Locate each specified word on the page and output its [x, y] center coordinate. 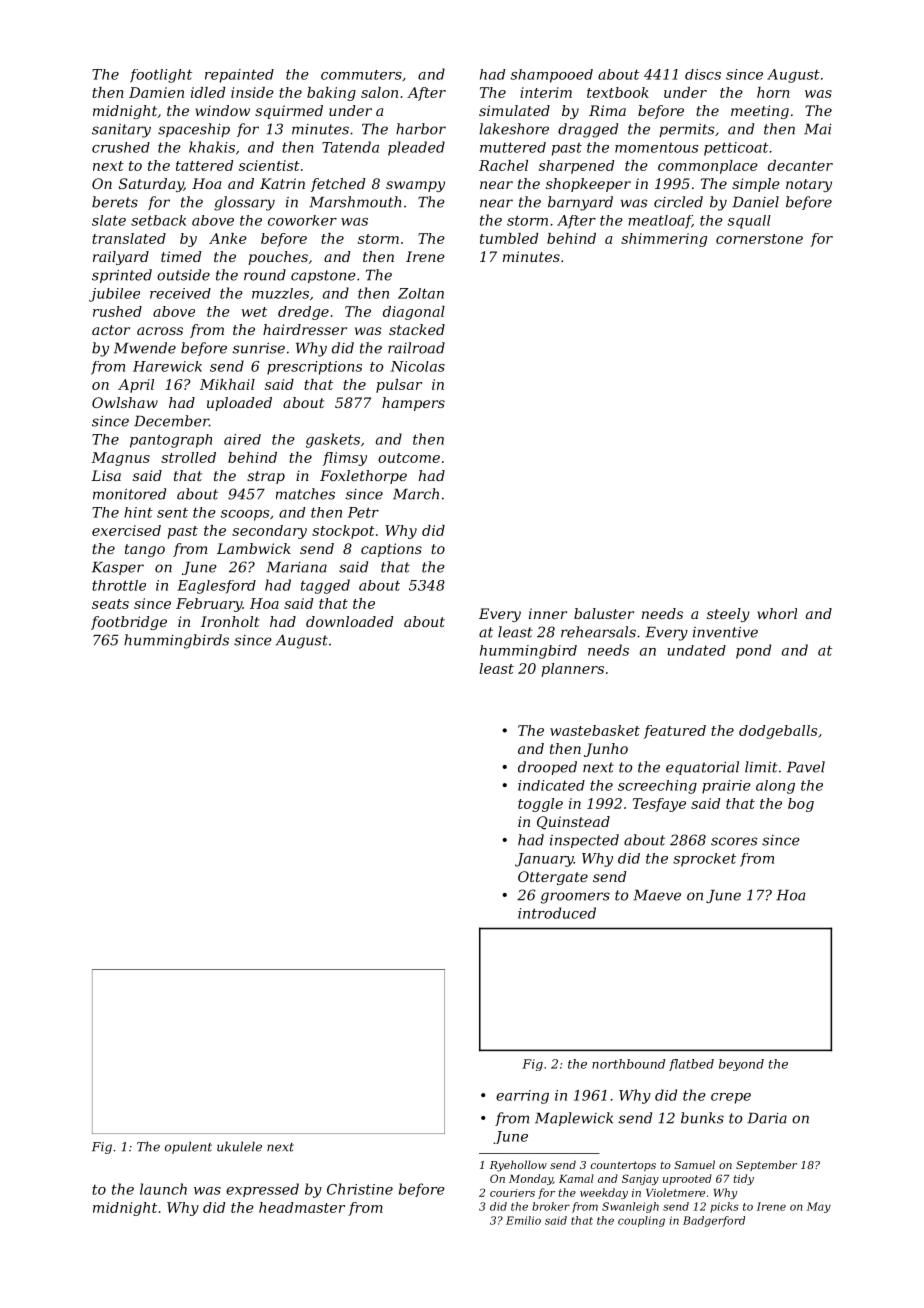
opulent [188, 1147]
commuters [361, 75]
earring [522, 1097]
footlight [161, 76]
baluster [604, 613]
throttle [119, 585]
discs [703, 74]
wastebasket [595, 730]
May [819, 1207]
